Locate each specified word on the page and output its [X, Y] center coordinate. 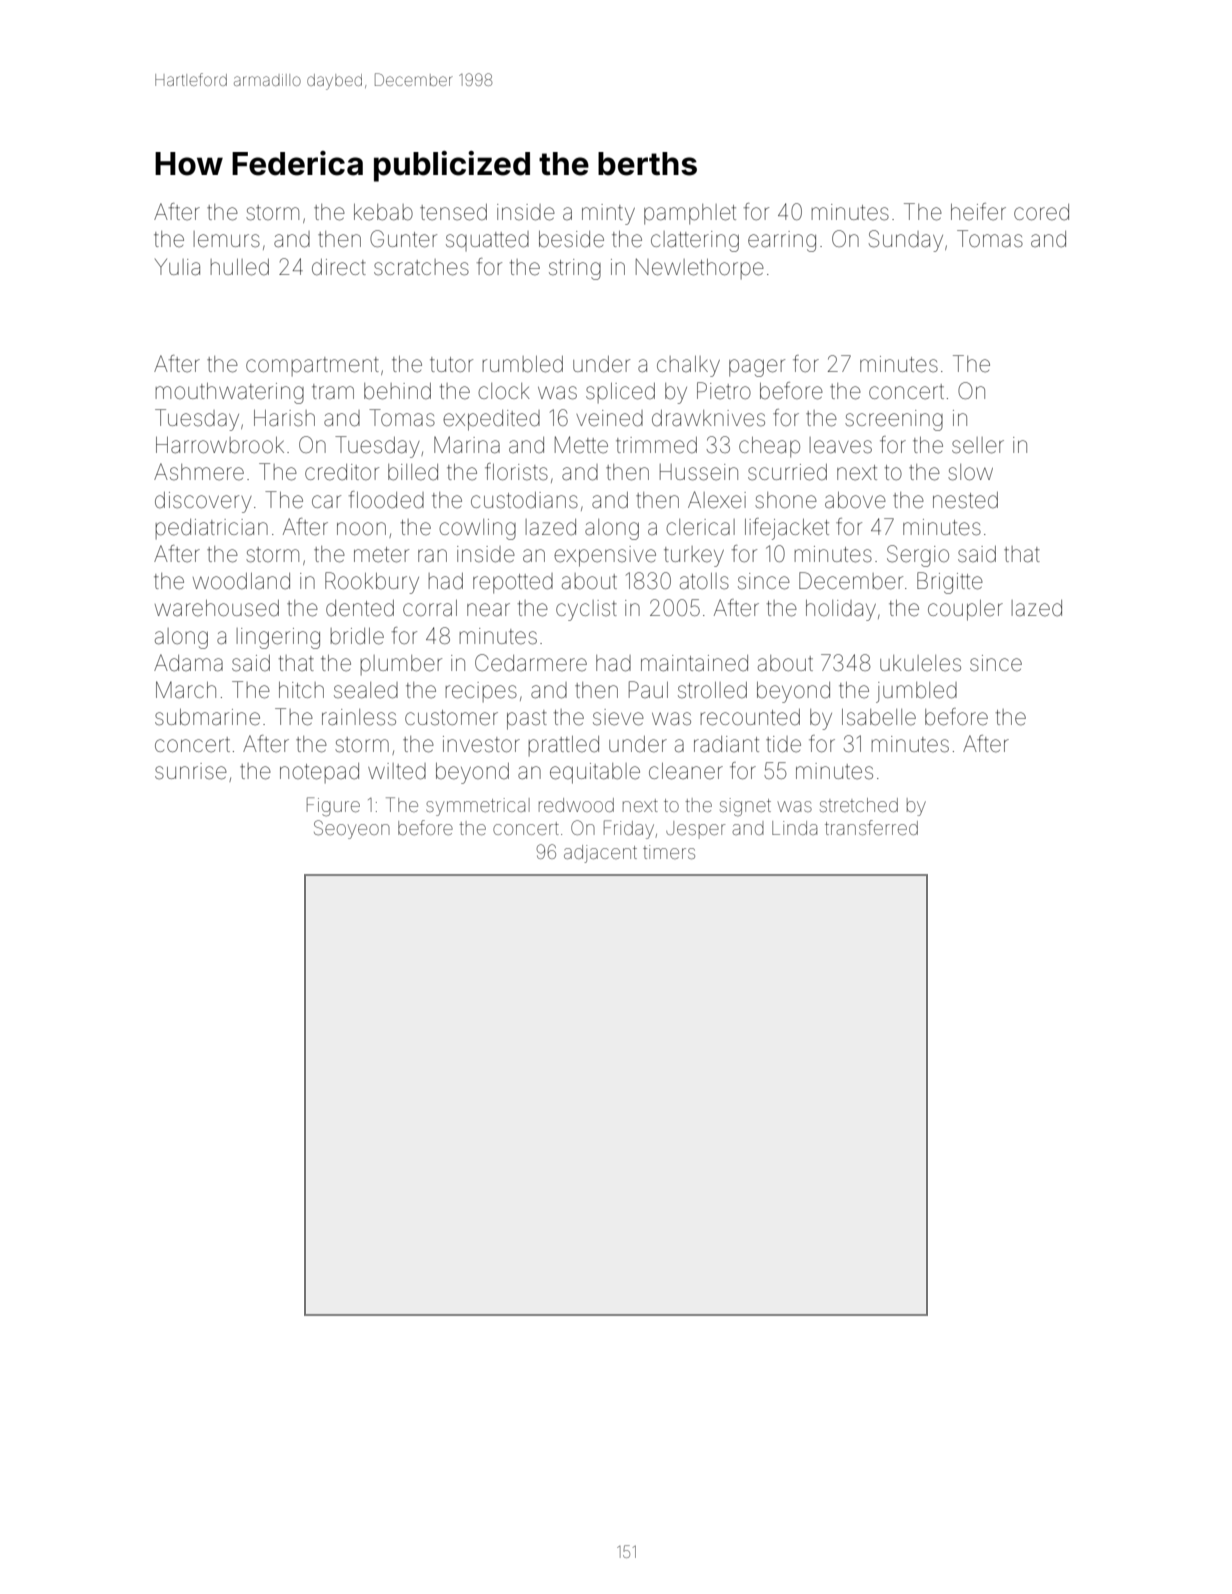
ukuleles [920, 663]
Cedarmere [531, 663]
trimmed [656, 445]
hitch [301, 690]
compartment [312, 366]
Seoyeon [352, 829]
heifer [978, 212]
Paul [648, 689]
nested [965, 500]
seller [978, 445]
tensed [453, 212]
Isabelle [879, 717]
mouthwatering [230, 393]
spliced [620, 393]
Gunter [403, 239]
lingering [278, 638]
